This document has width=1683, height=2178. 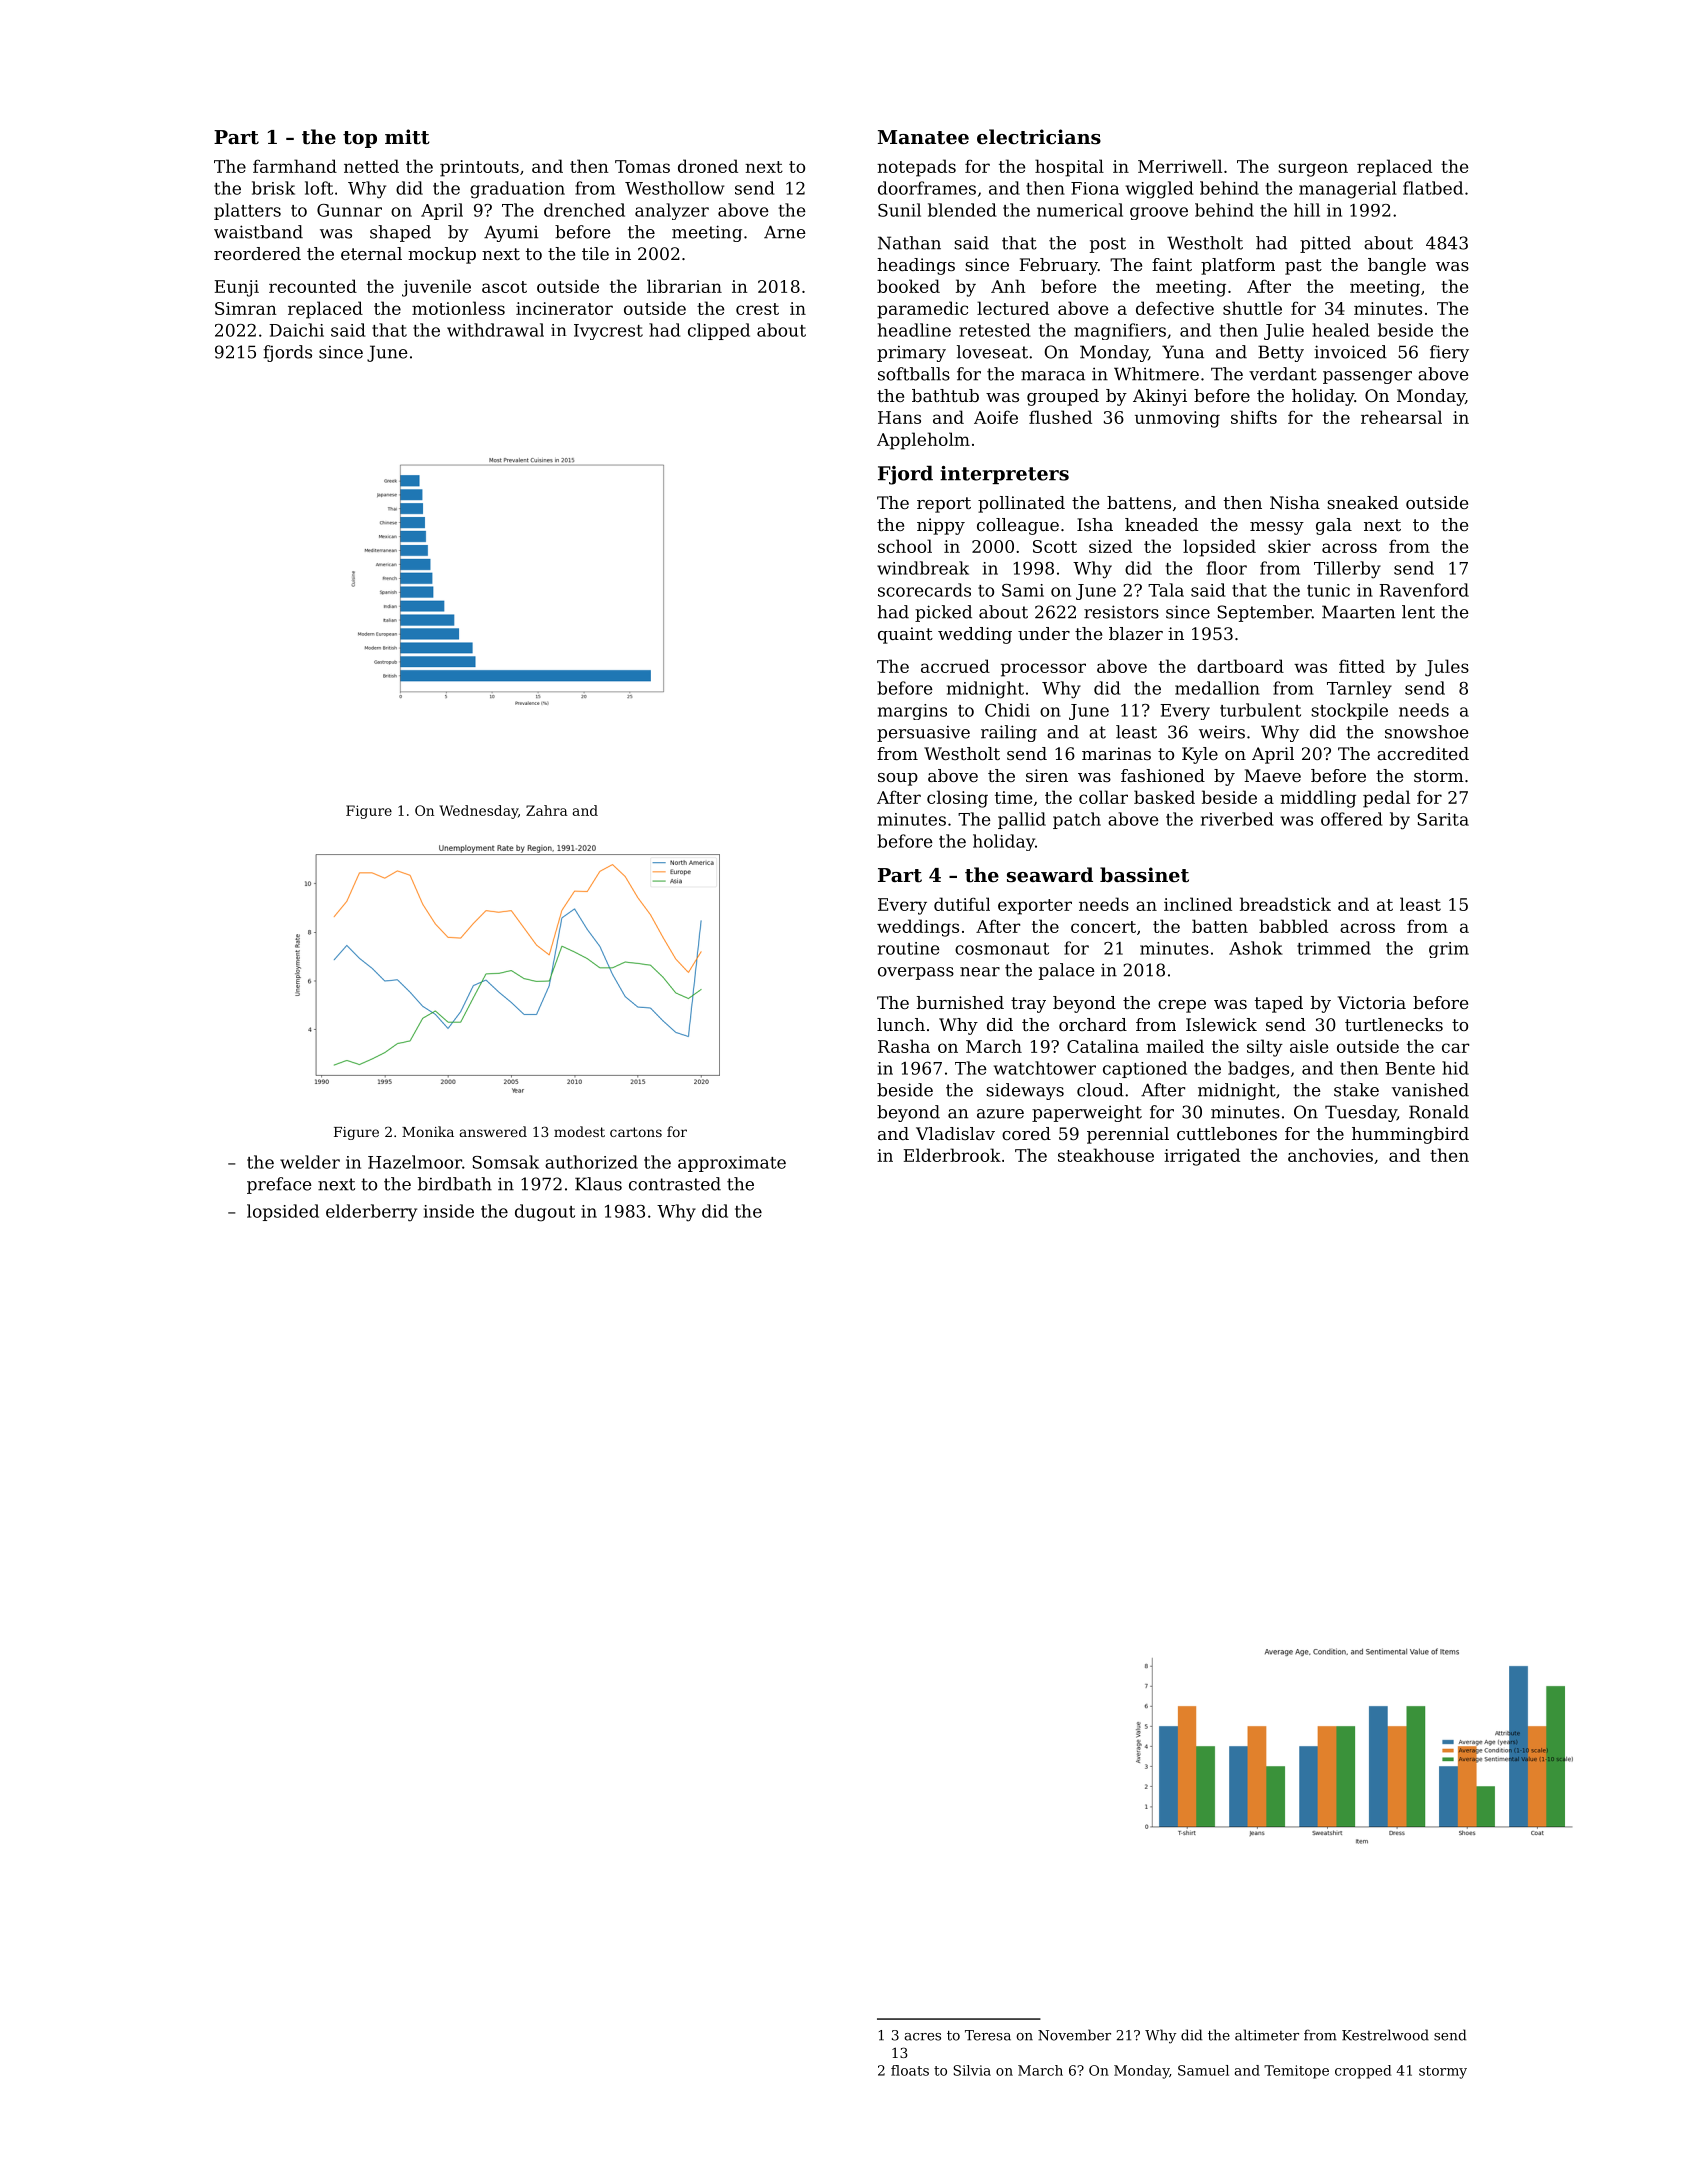 I want to click on anchovies, so click(x=1330, y=1155).
